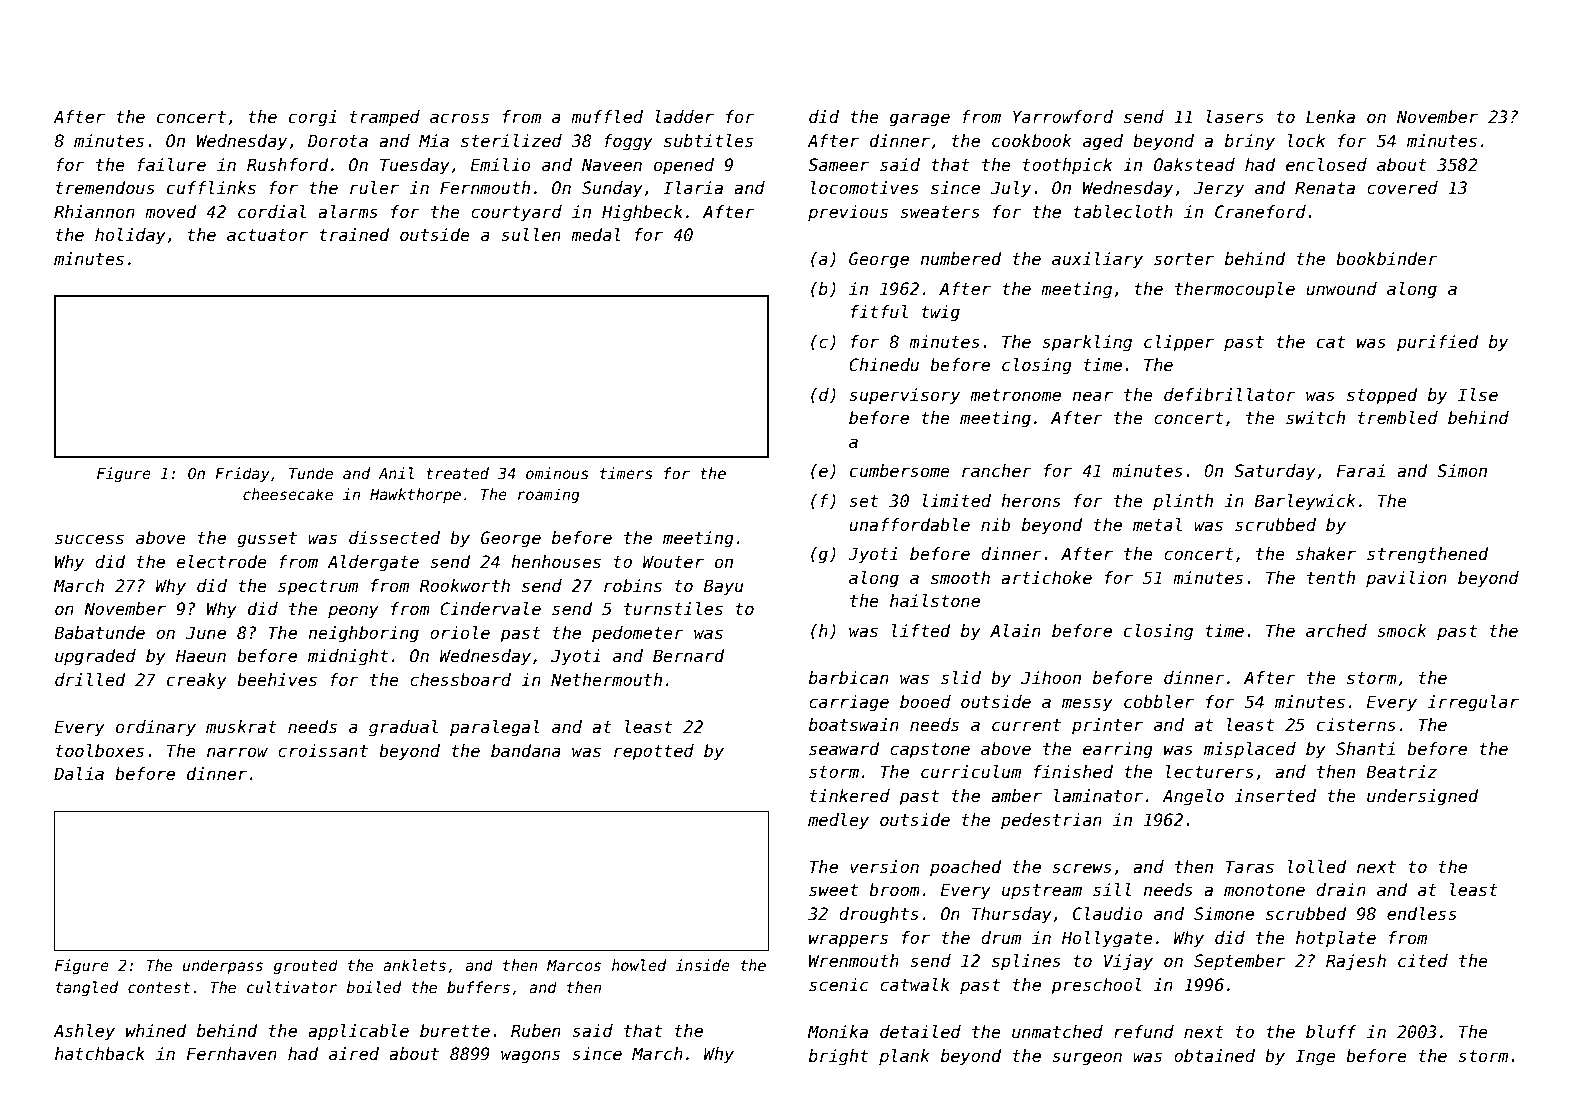  I want to click on Chinedu, so click(884, 365).
